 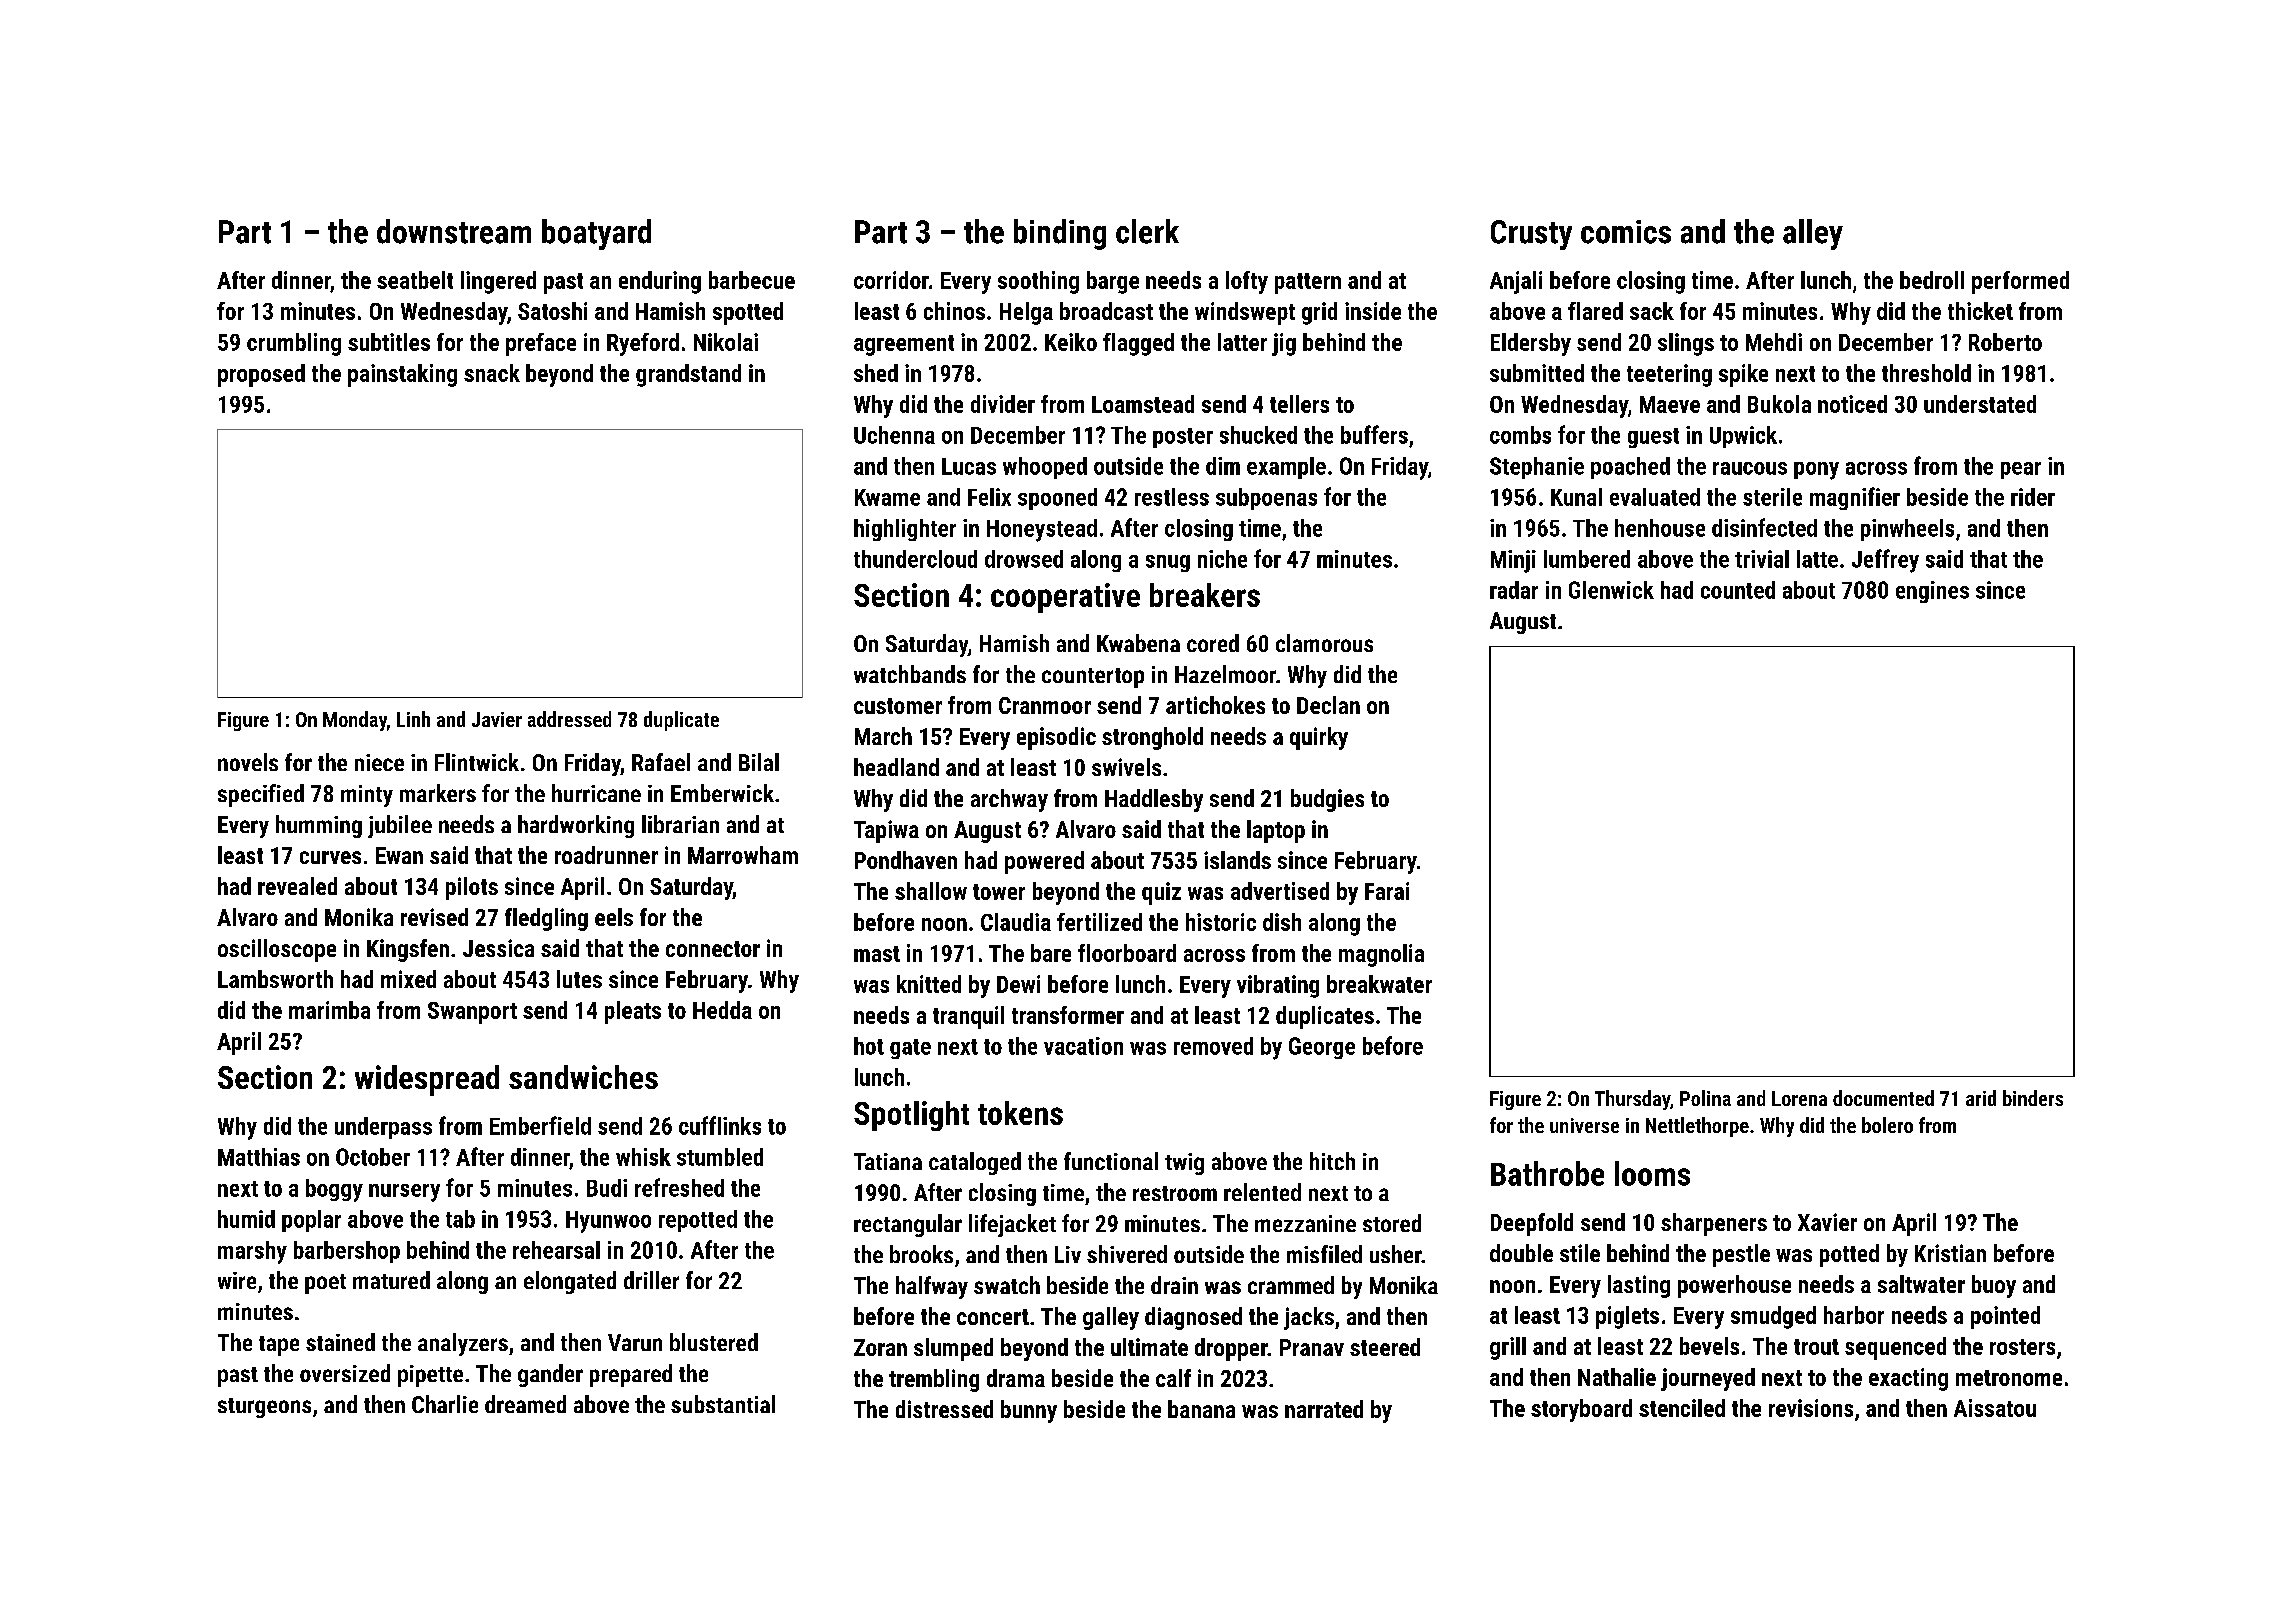 What do you see at coordinates (2021, 470) in the document?
I see `pear` at bounding box center [2021, 470].
